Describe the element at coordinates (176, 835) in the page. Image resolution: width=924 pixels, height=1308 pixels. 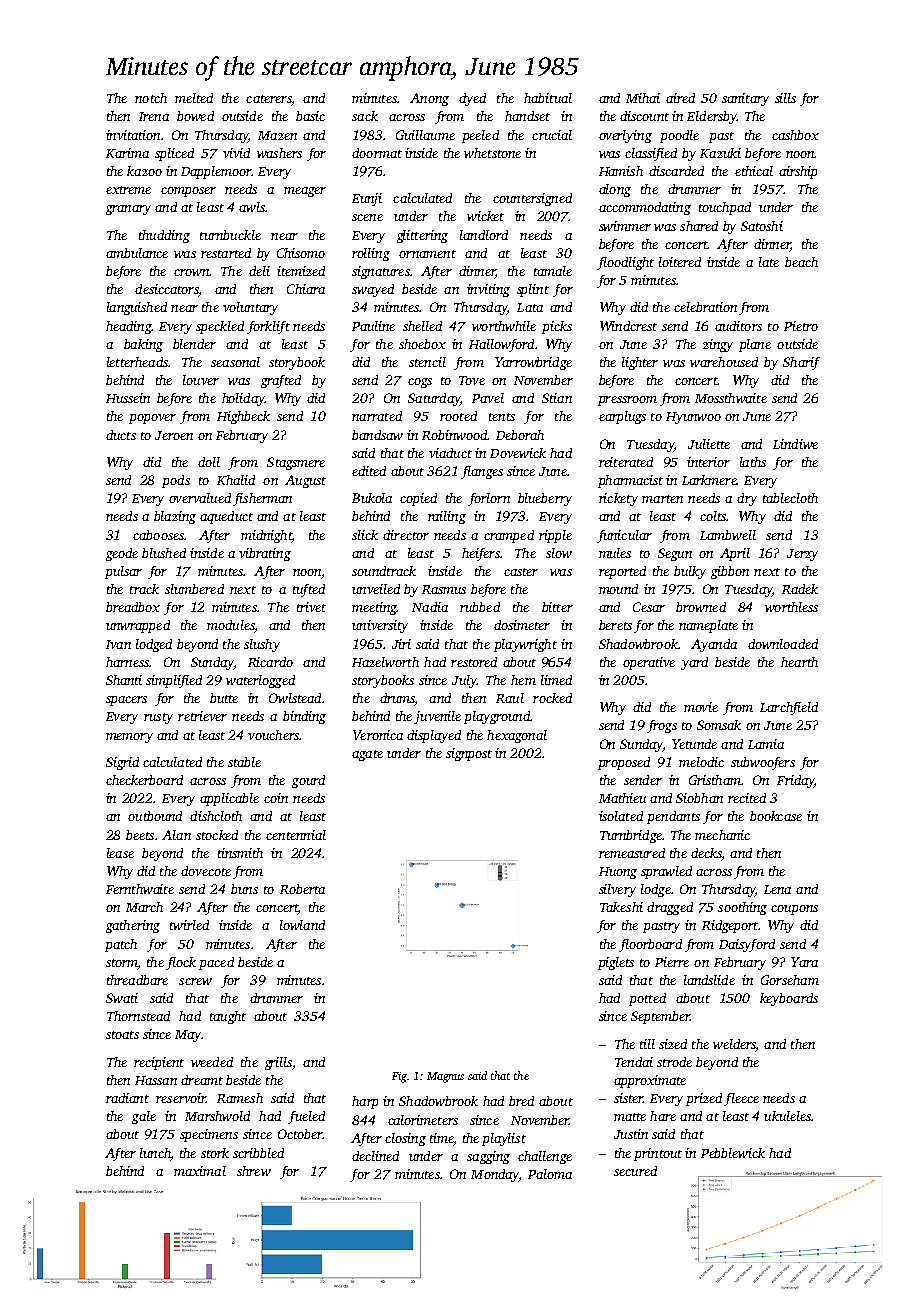
I see `Alan` at that location.
